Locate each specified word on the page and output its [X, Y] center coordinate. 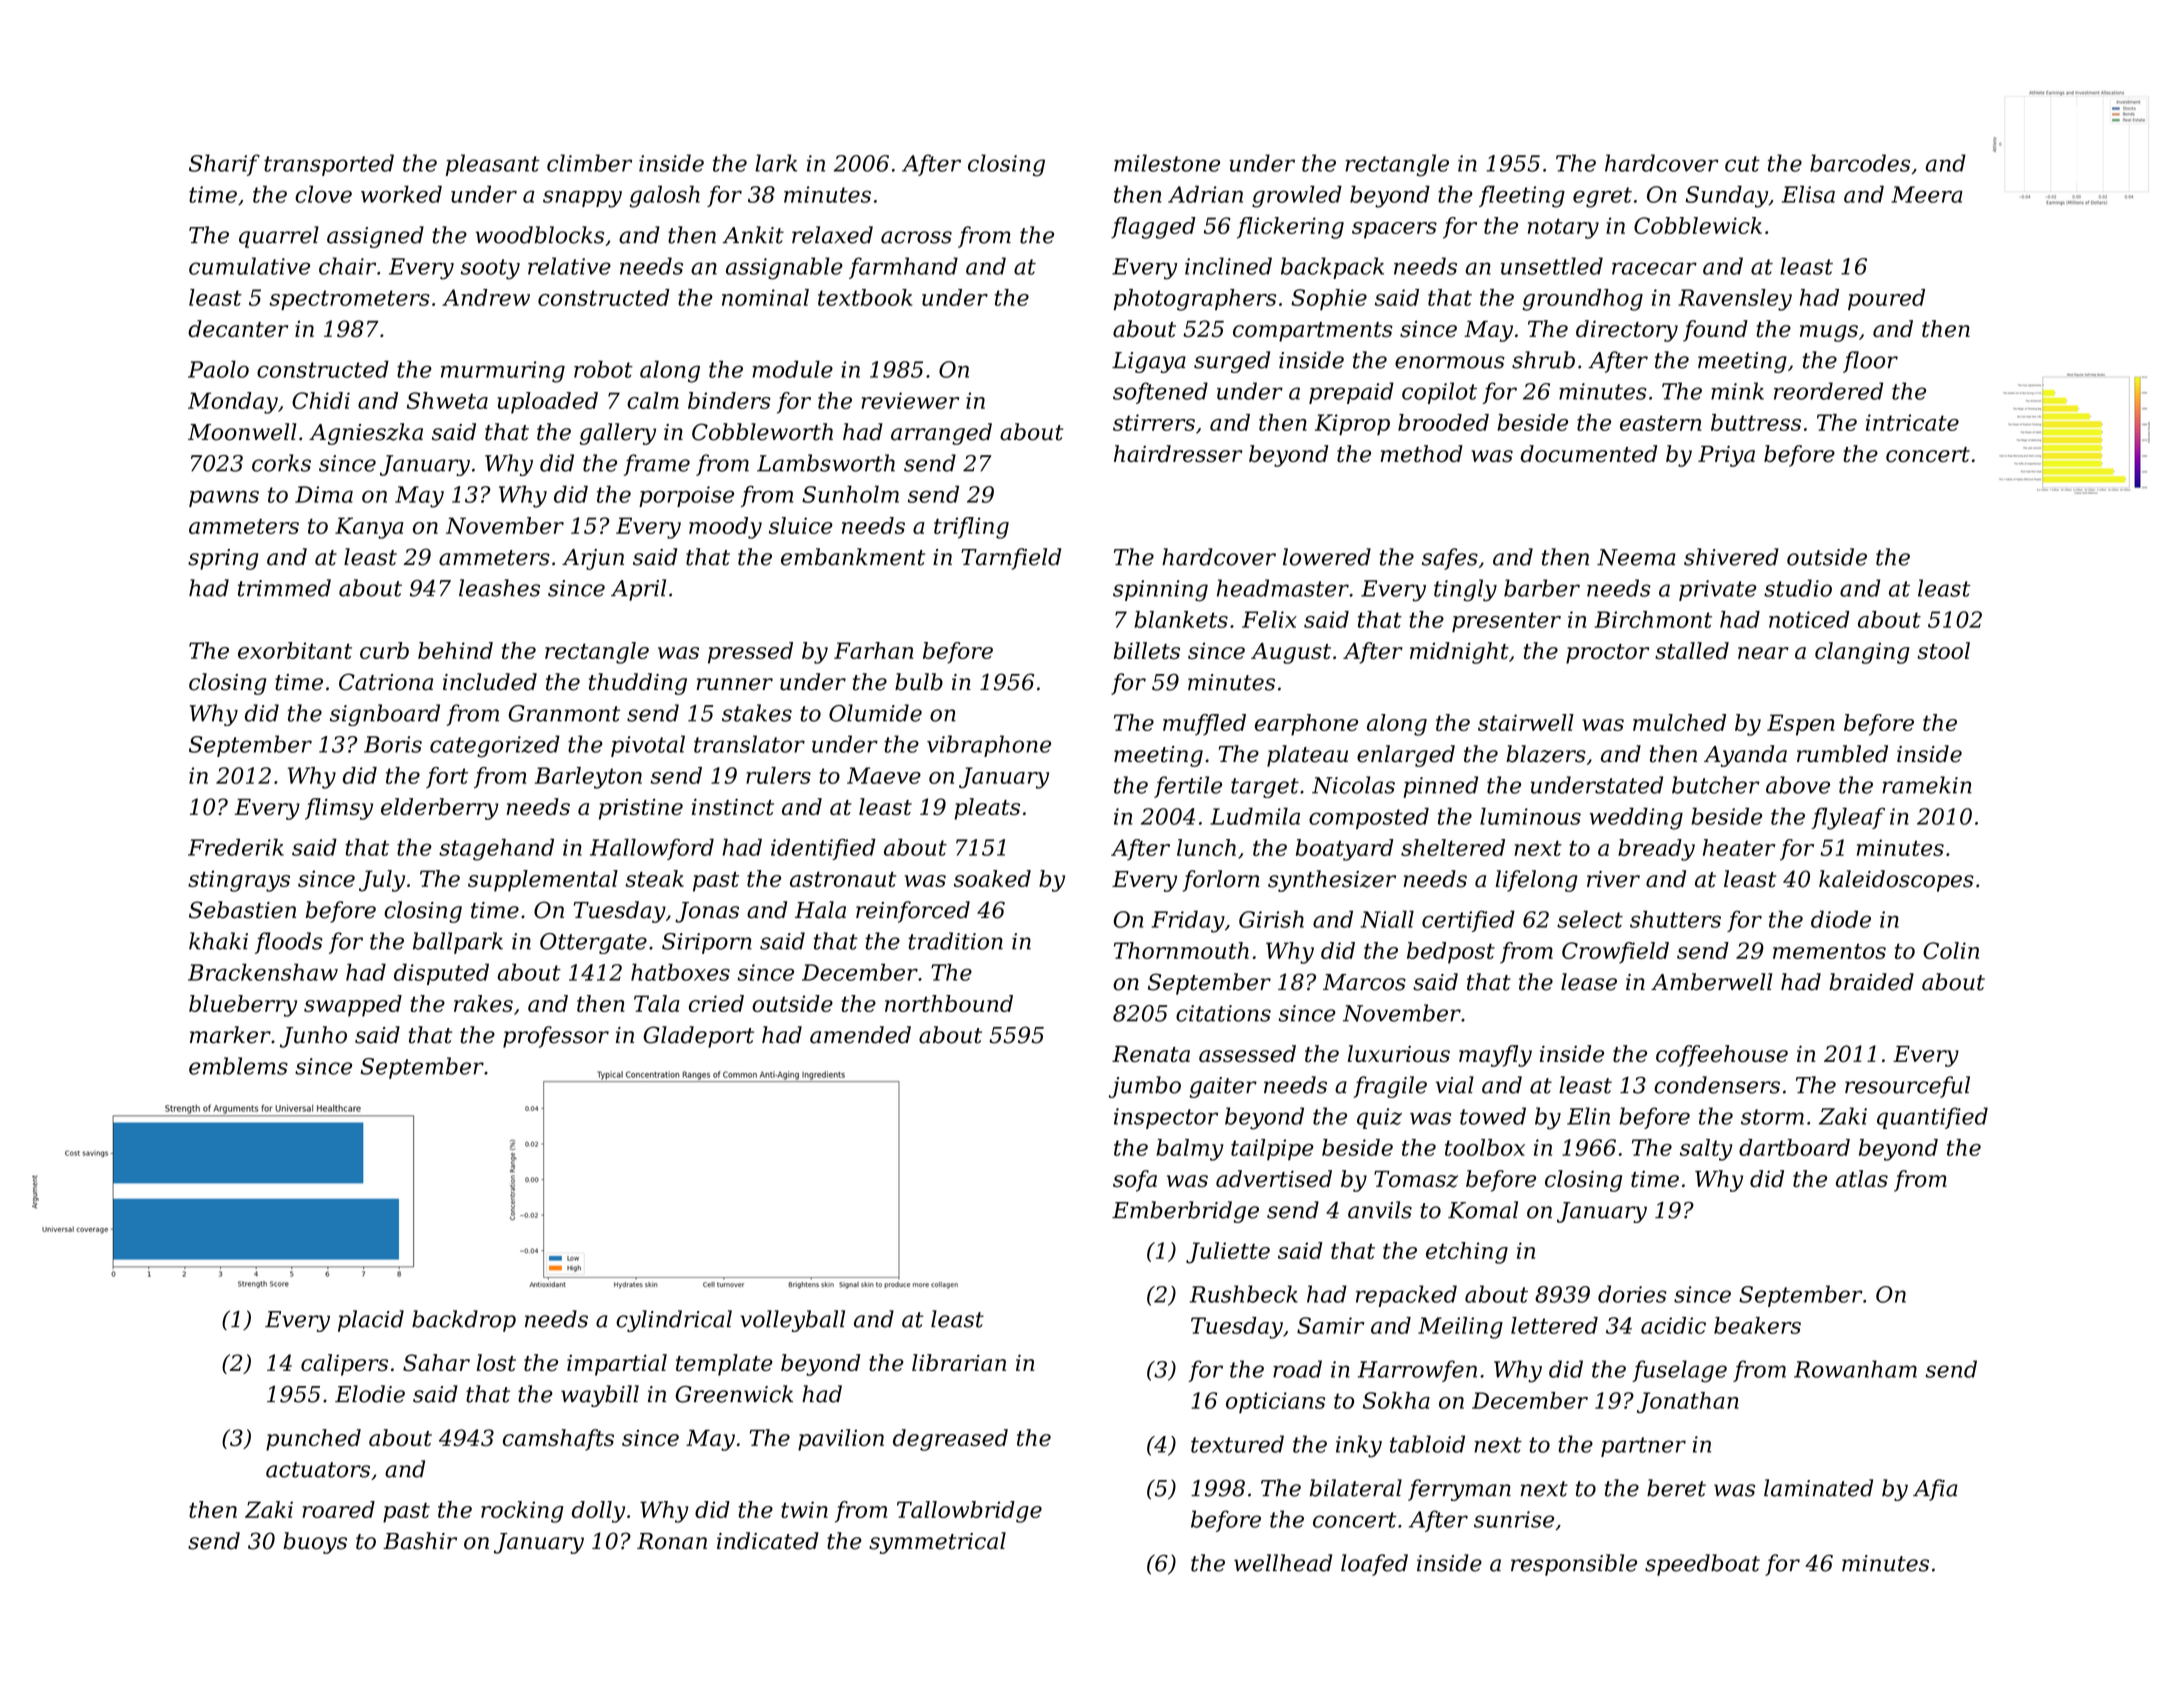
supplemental [543, 881]
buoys [315, 1543]
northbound [949, 1003]
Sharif [224, 165]
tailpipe [1272, 1149]
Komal [1483, 1210]
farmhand [903, 268]
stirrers [1154, 422]
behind [455, 650]
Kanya [369, 528]
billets [1147, 650]
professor [556, 1037]
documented [1589, 453]
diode [1841, 919]
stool [1943, 650]
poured [1886, 299]
